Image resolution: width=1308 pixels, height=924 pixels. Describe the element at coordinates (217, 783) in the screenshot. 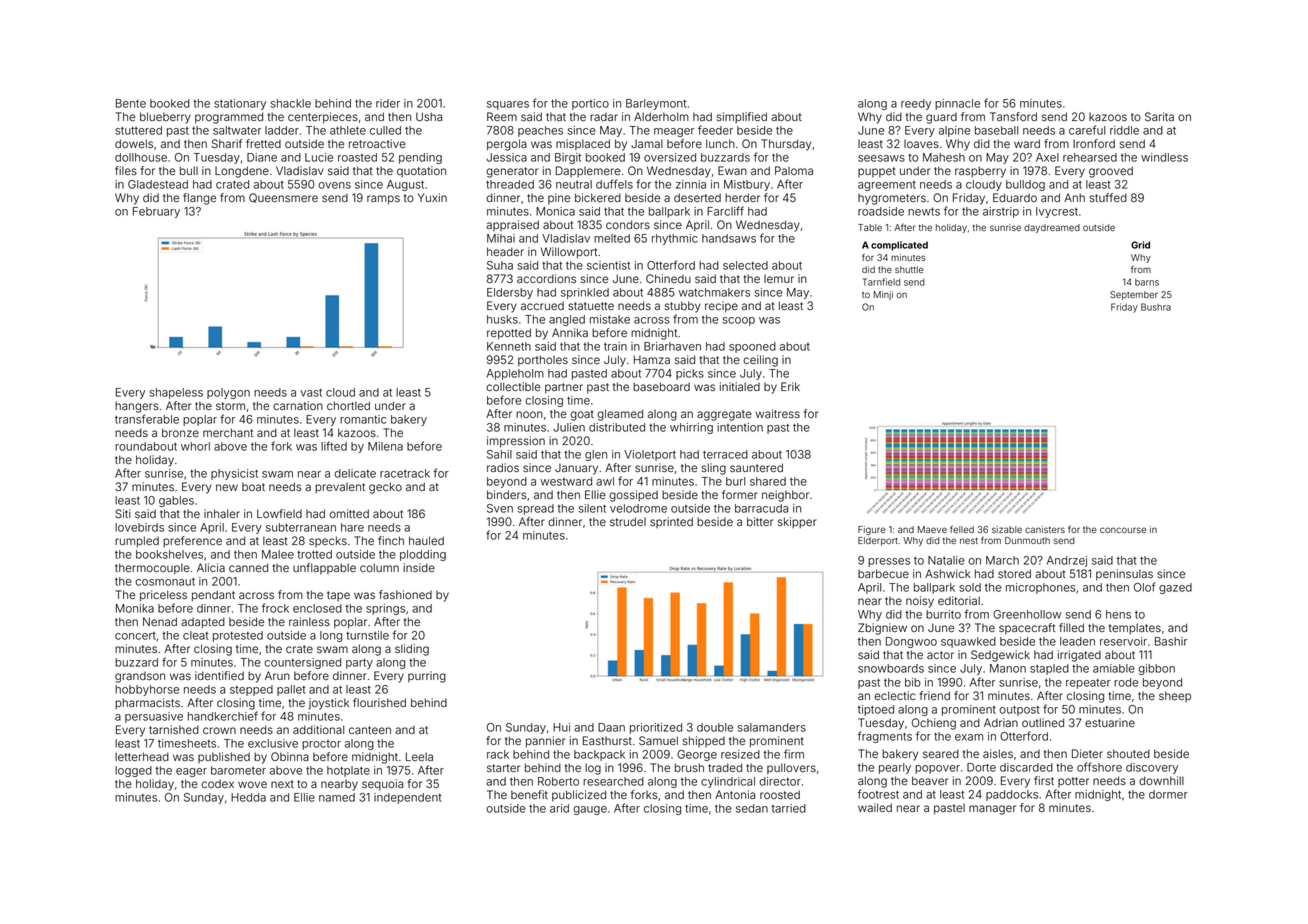

I see `codex` at that location.
